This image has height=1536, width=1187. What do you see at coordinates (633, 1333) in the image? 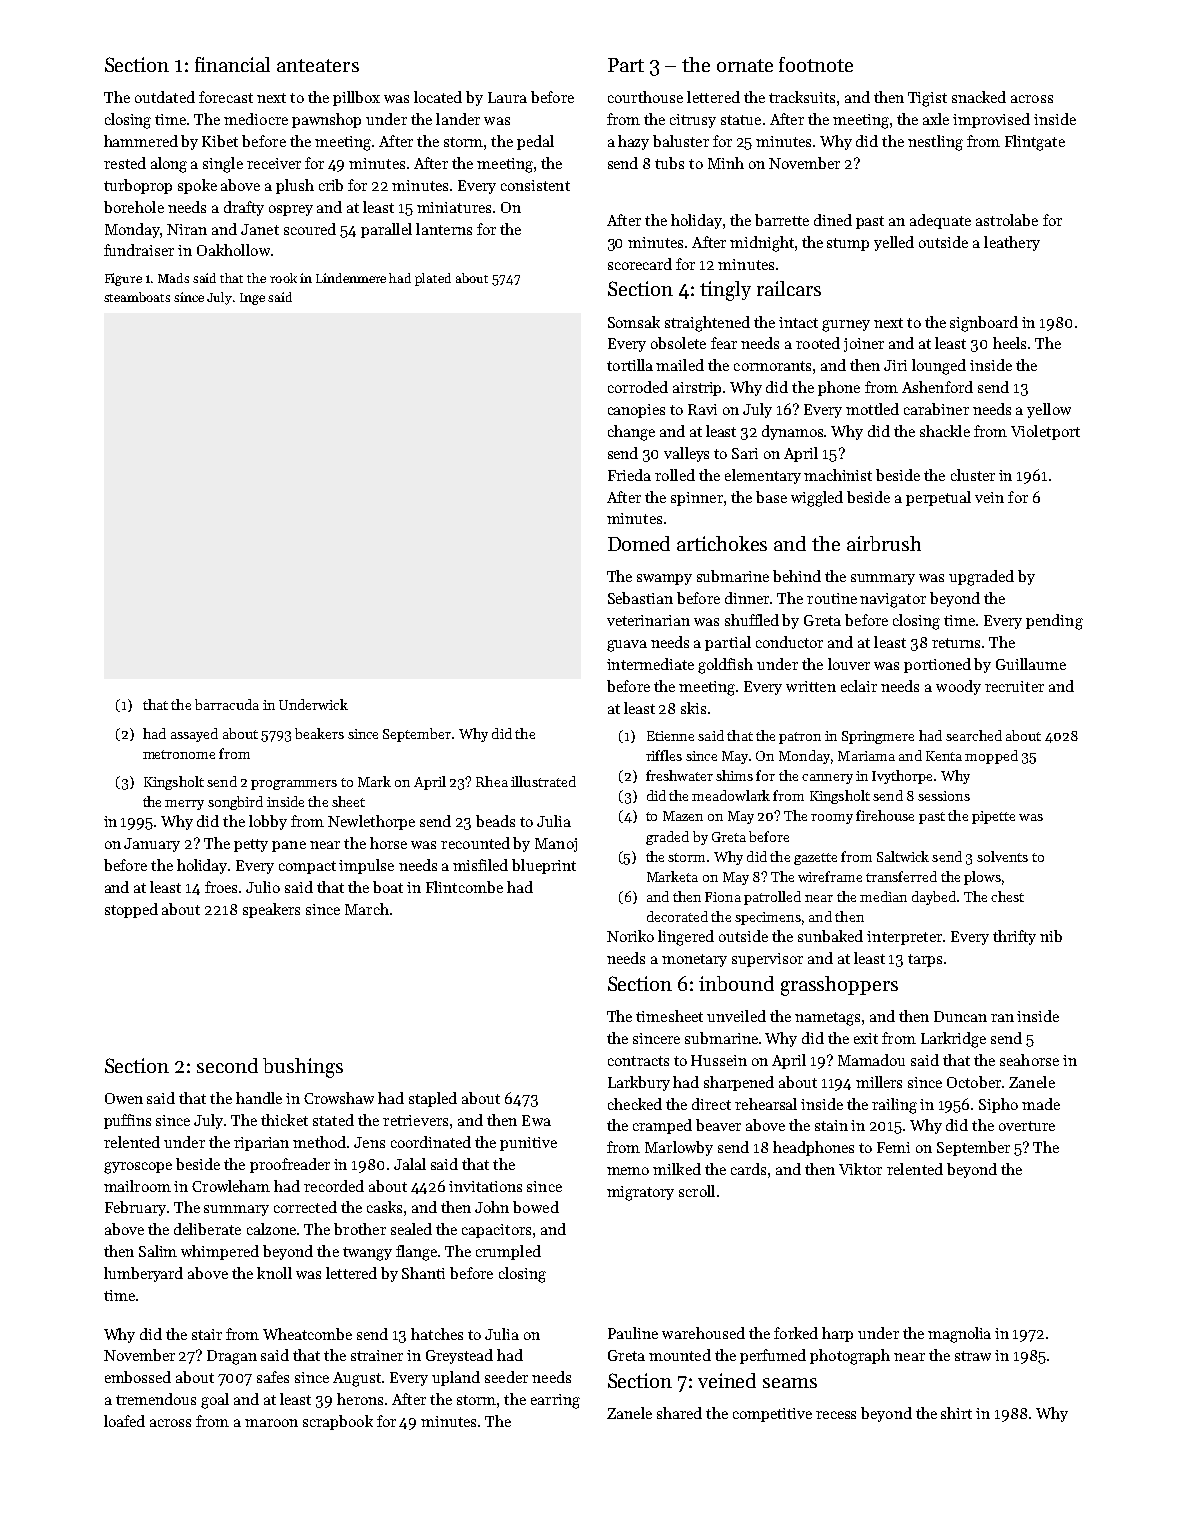
I see `Pauline` at bounding box center [633, 1333].
